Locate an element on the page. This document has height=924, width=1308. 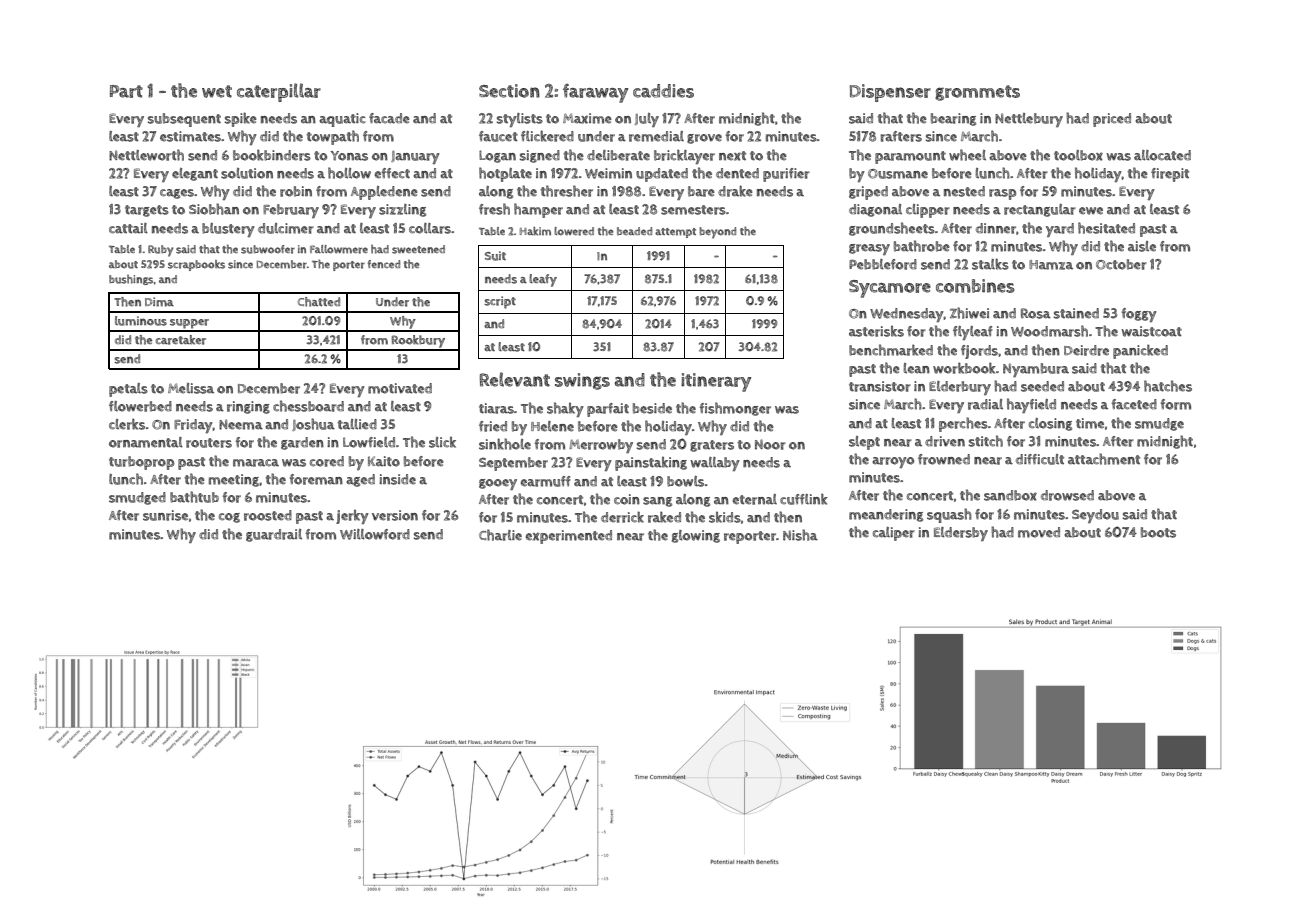
hamper is located at coordinates (538, 210).
